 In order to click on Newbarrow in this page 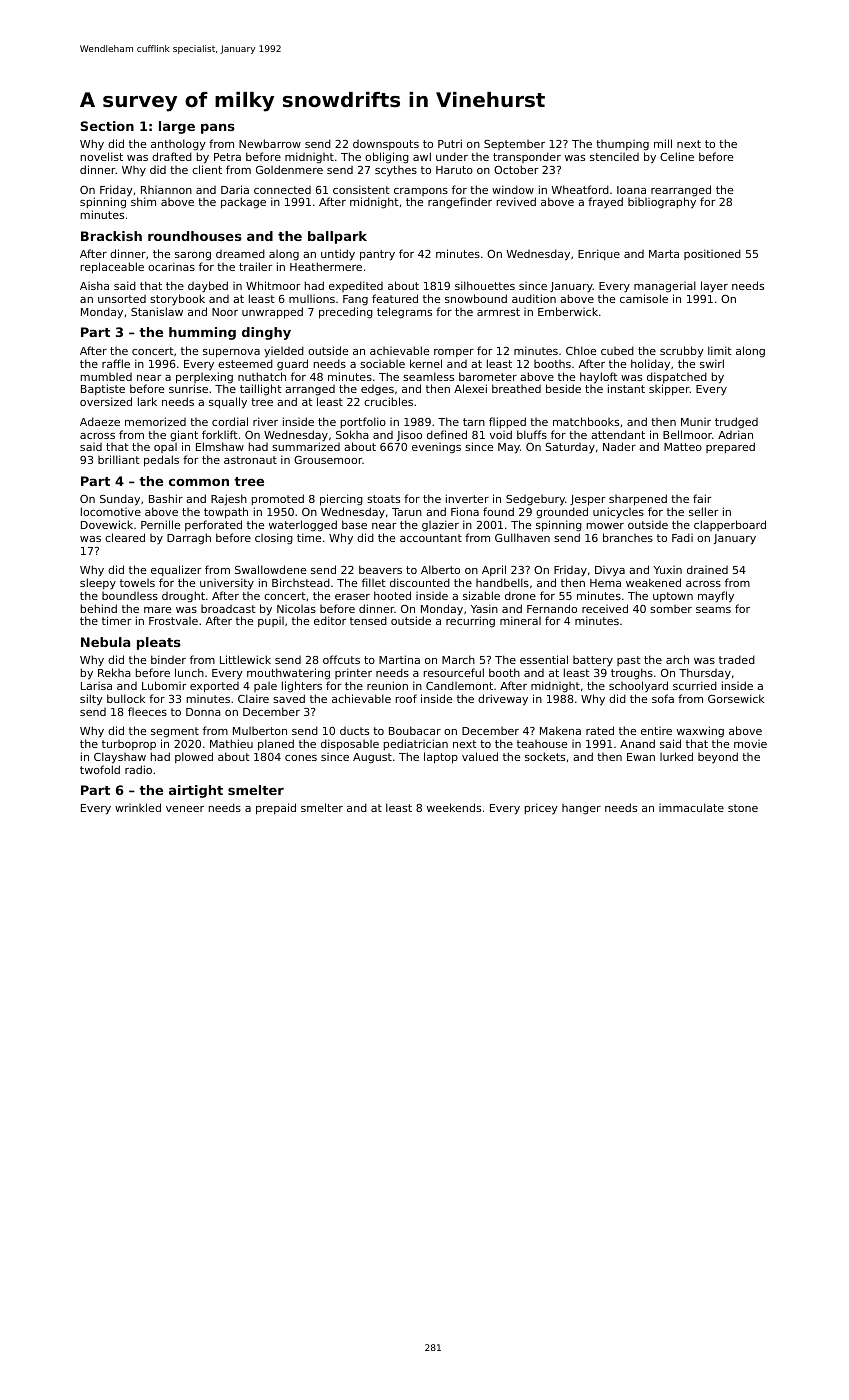, I will do `click(270, 143)`.
